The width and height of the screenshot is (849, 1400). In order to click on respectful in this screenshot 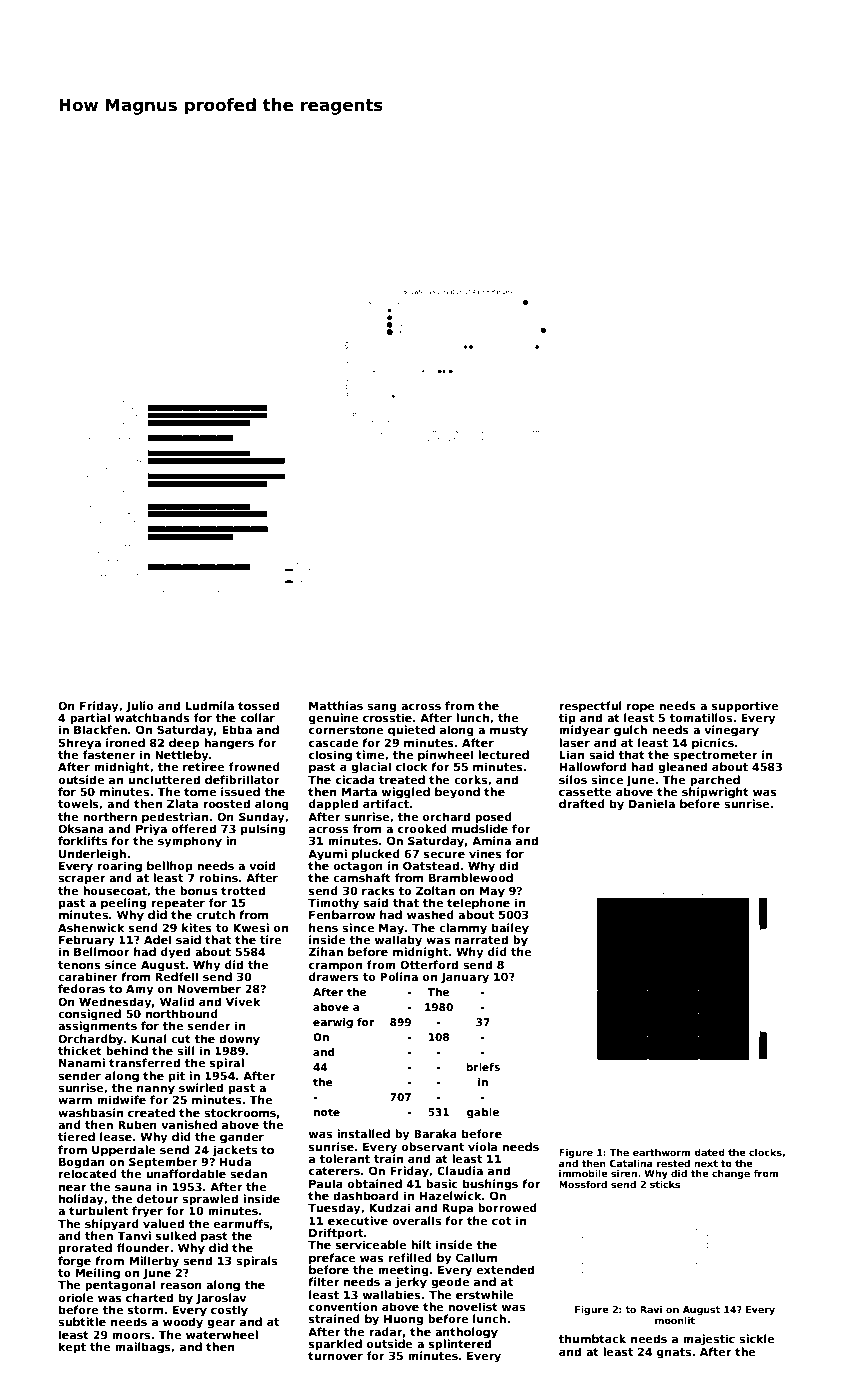, I will do `click(590, 707)`.
